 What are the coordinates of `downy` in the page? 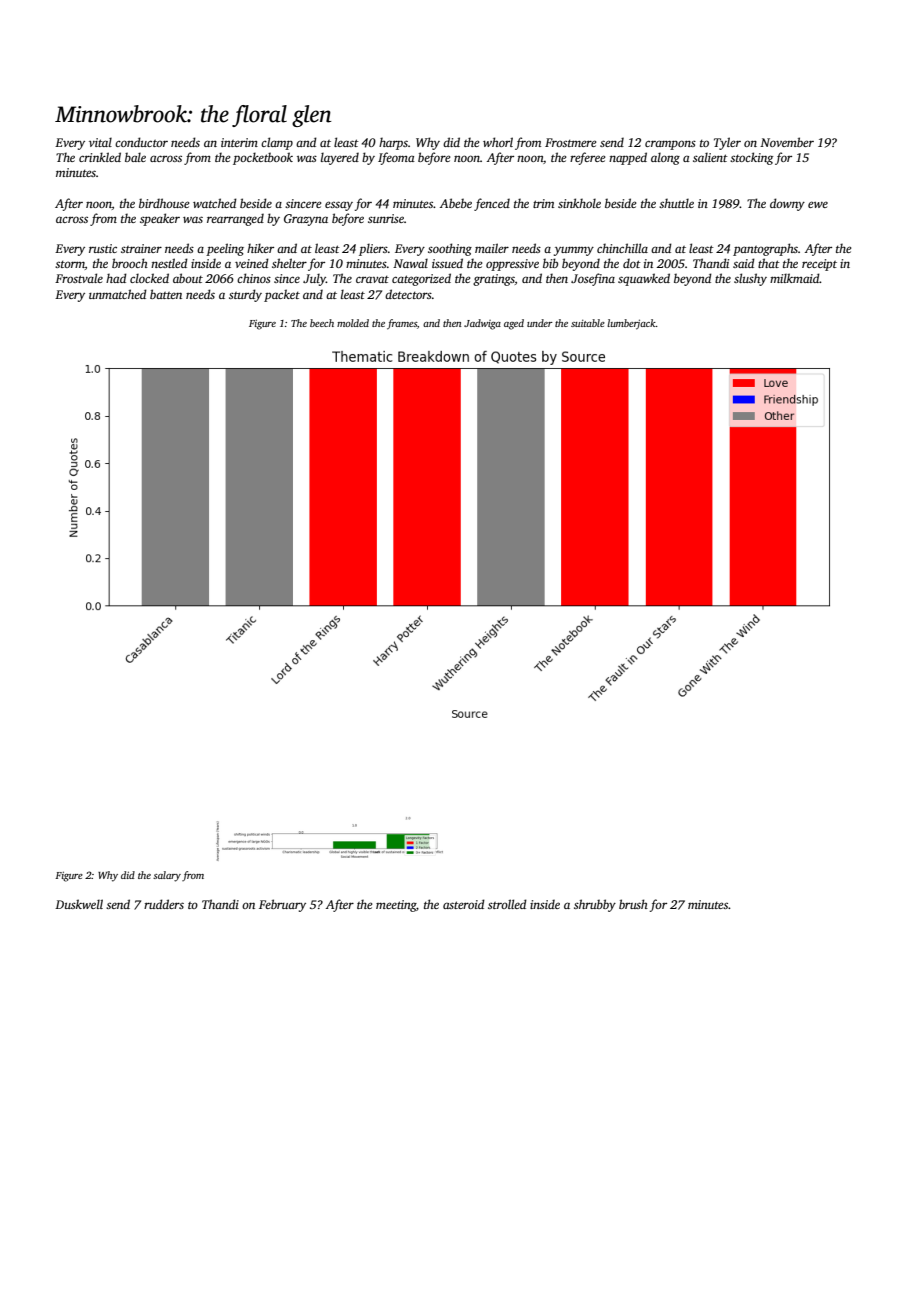 It's located at (787, 204).
